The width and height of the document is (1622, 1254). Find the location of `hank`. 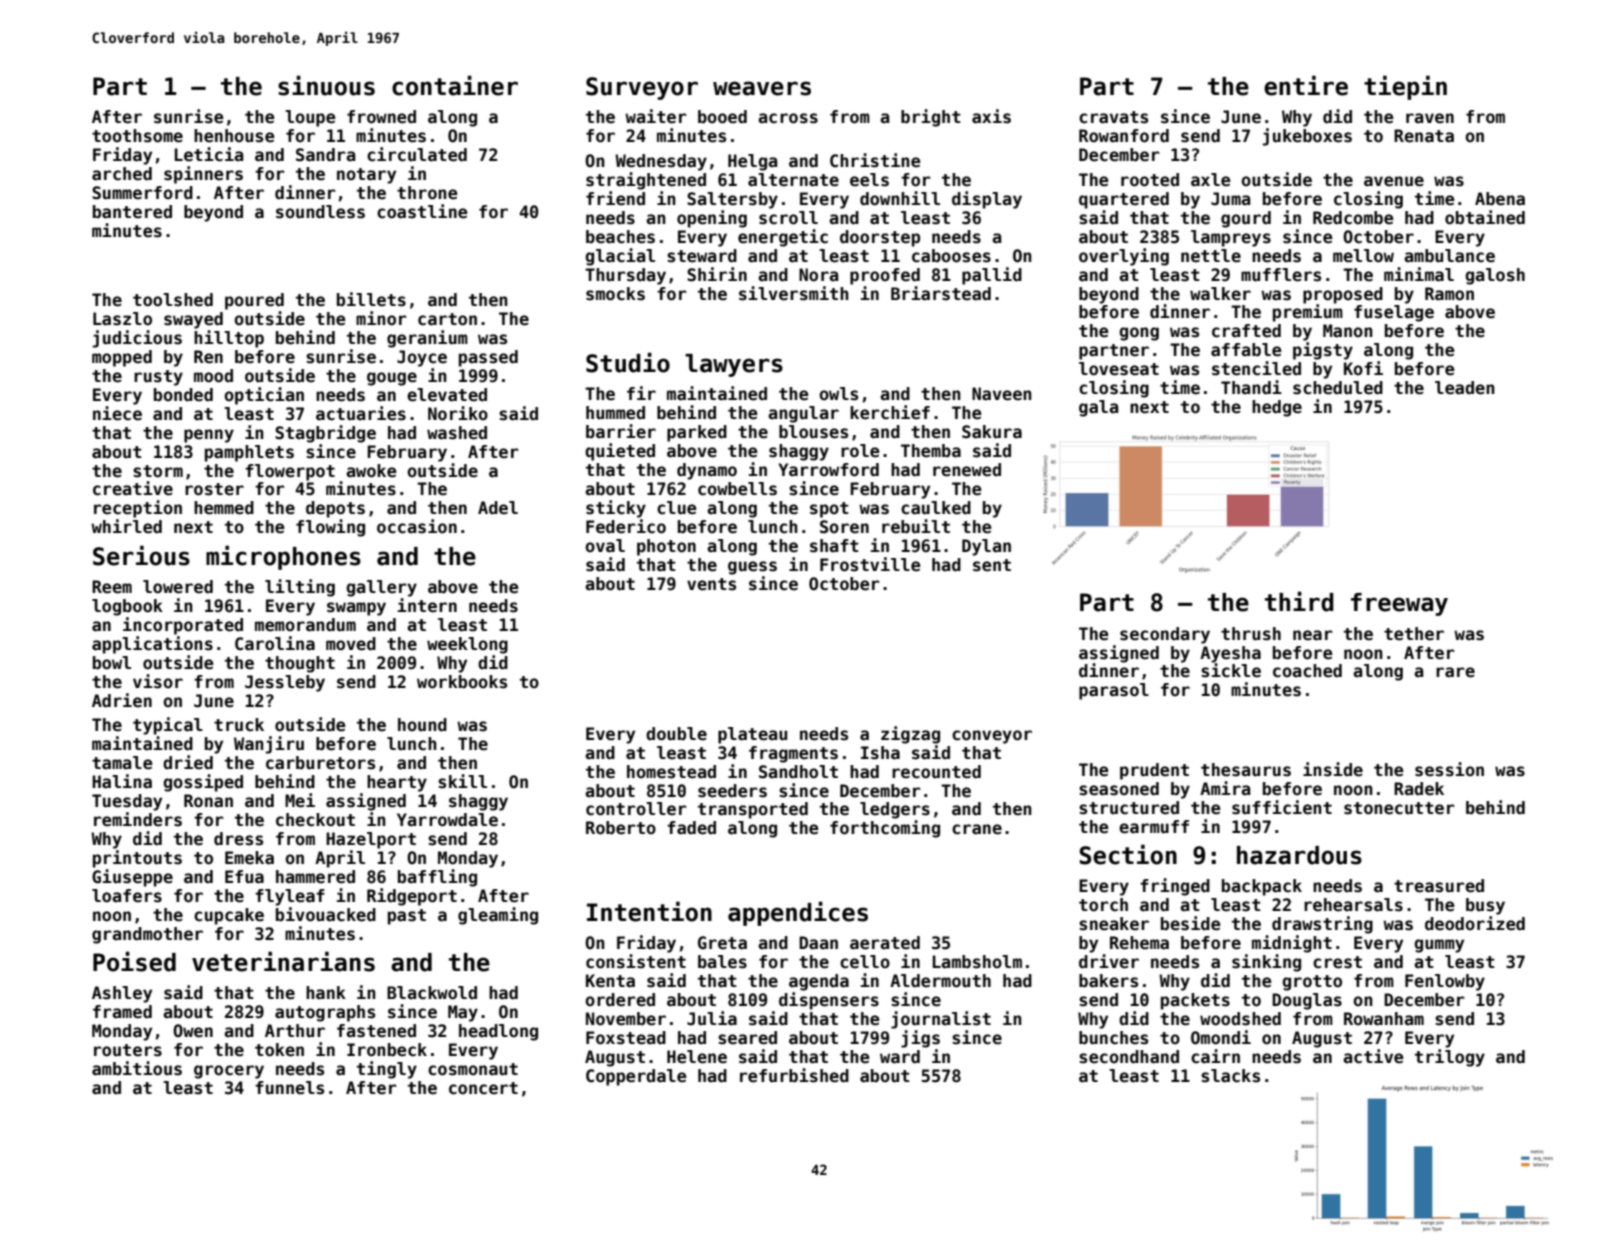

hank is located at coordinates (326, 993).
